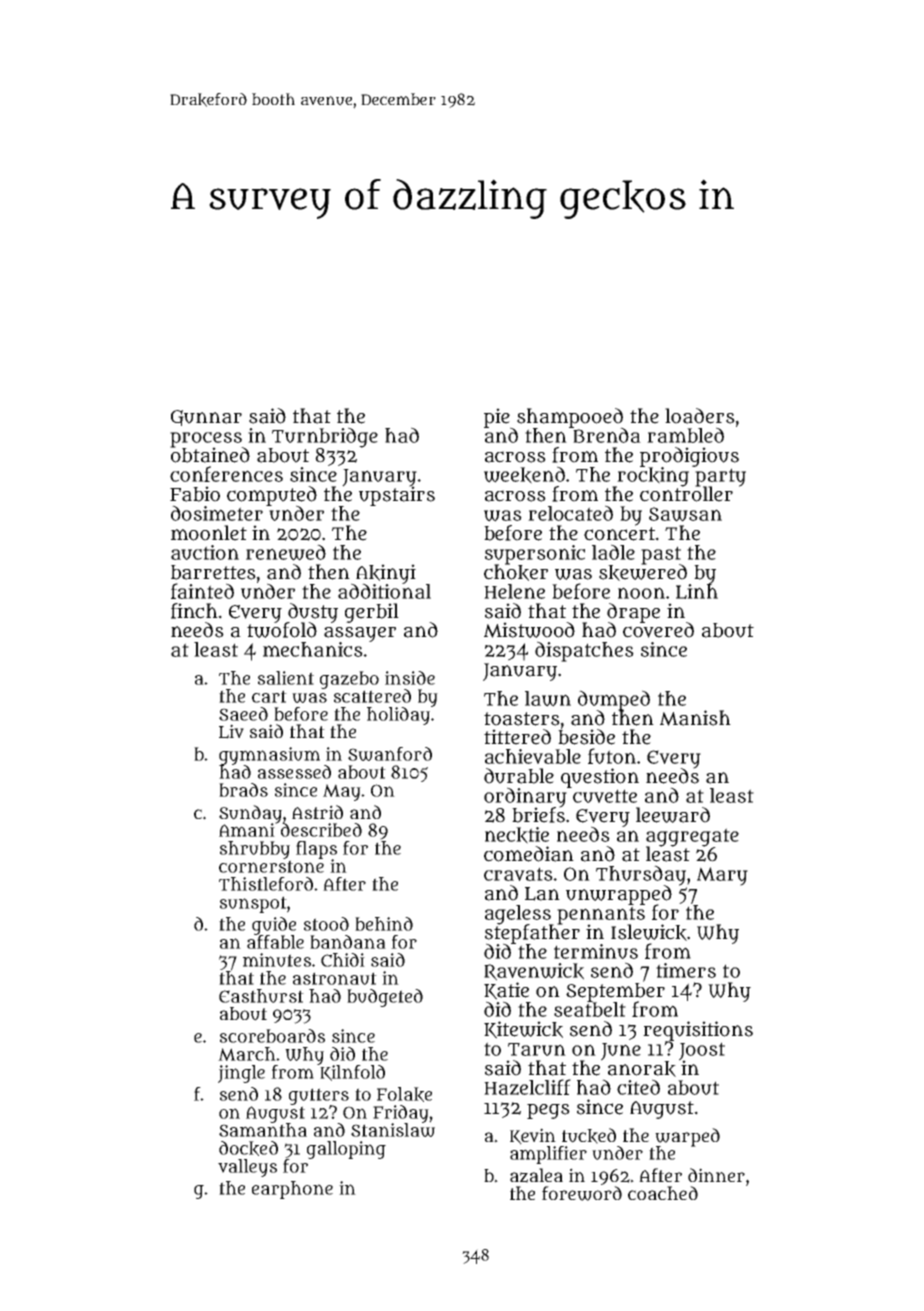 This image has width=924, height=1311. Describe the element at coordinates (261, 996) in the image. I see `Easthurst` at that location.
